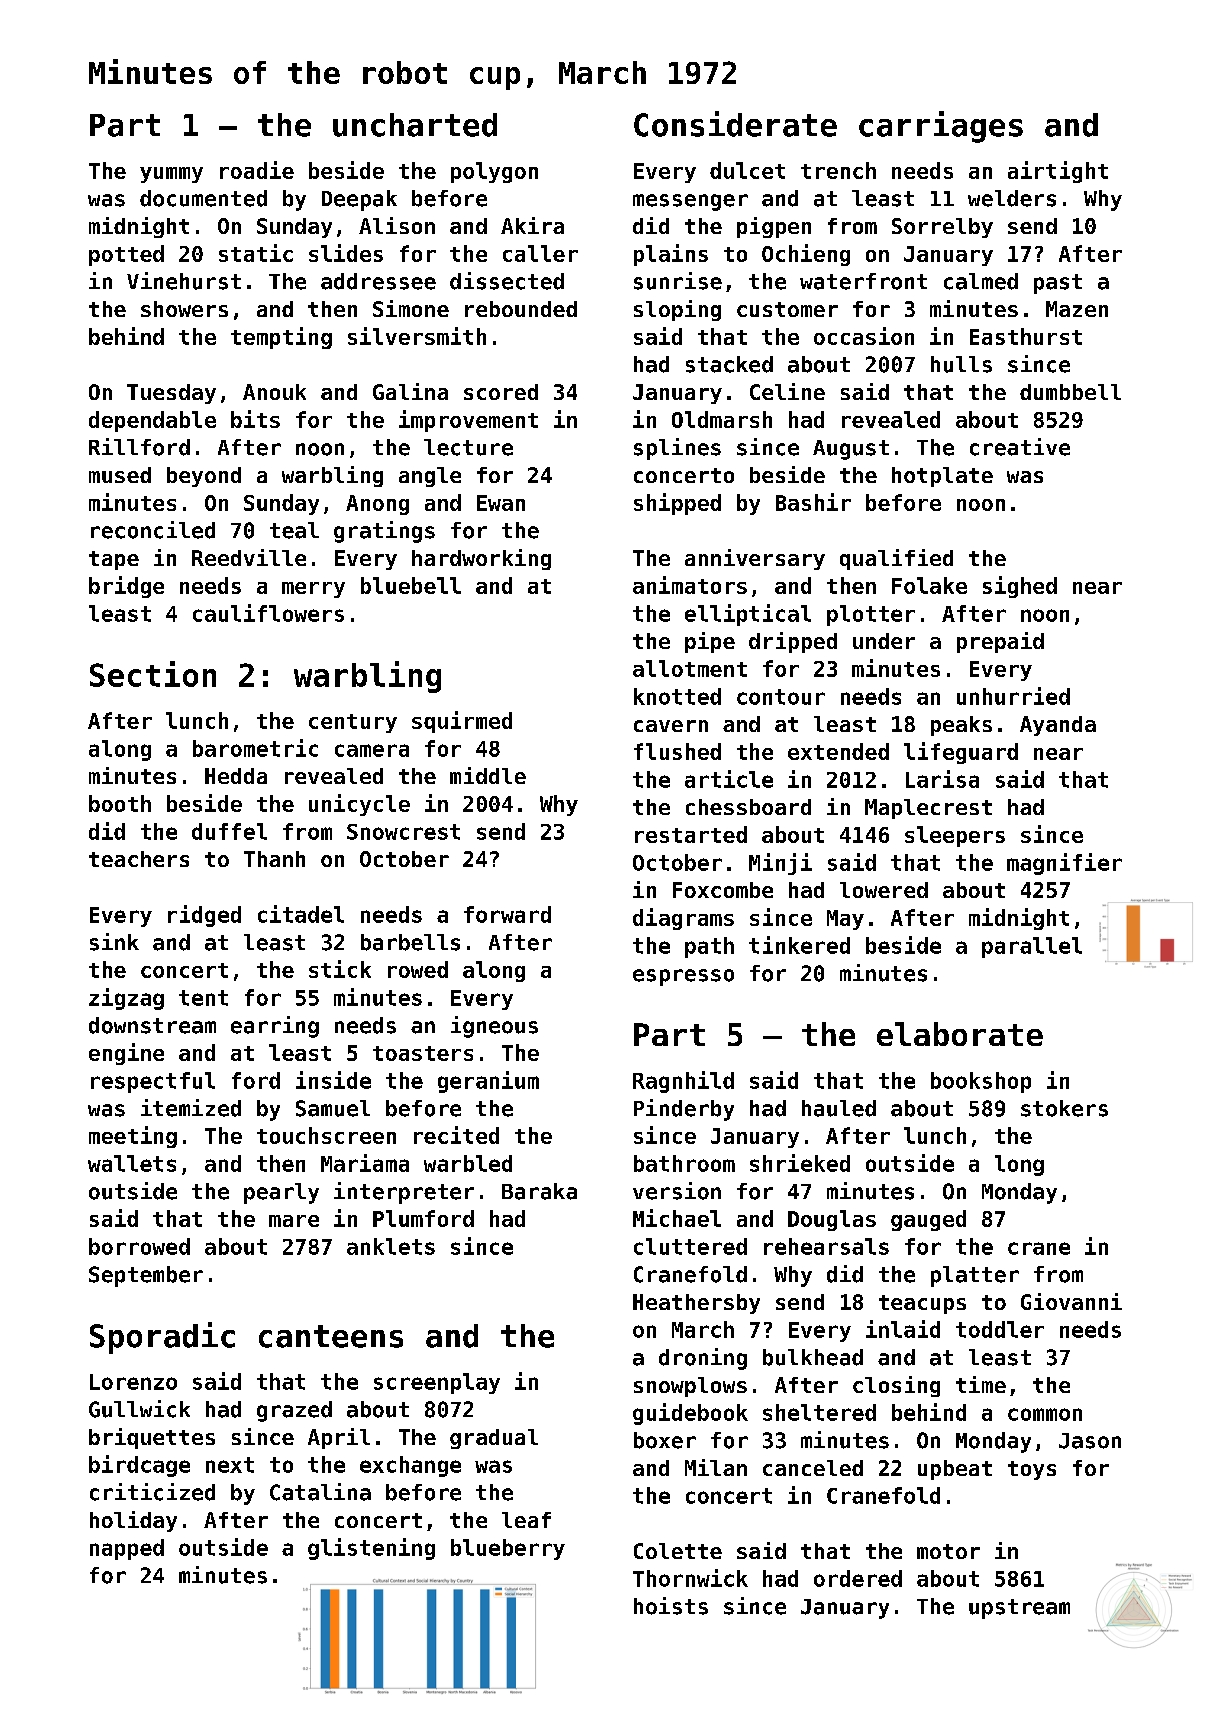 The height and width of the document is (1720, 1216). Describe the element at coordinates (437, 1383) in the document. I see `screenplay` at that location.
